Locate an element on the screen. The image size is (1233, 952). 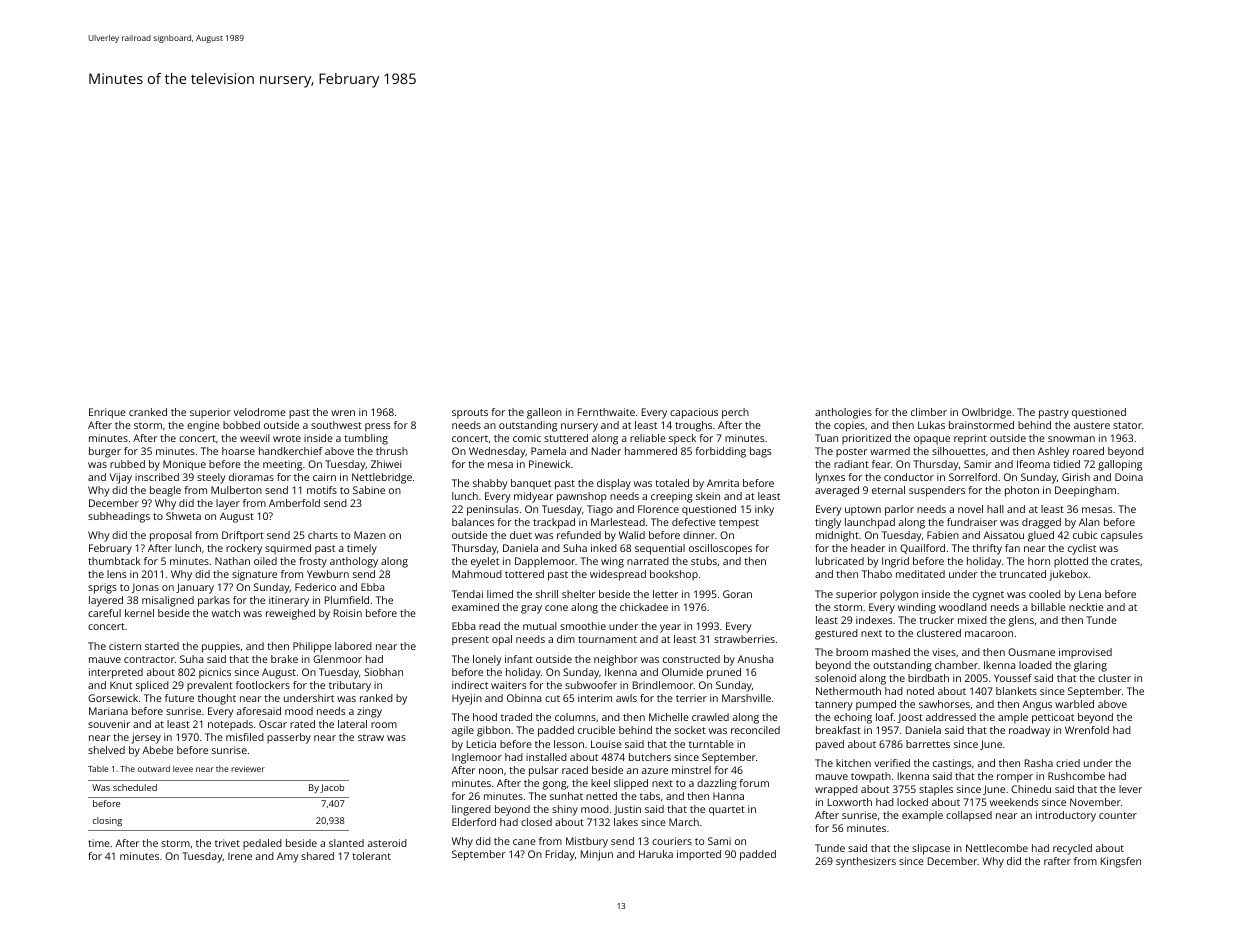
shelter is located at coordinates (578, 594).
